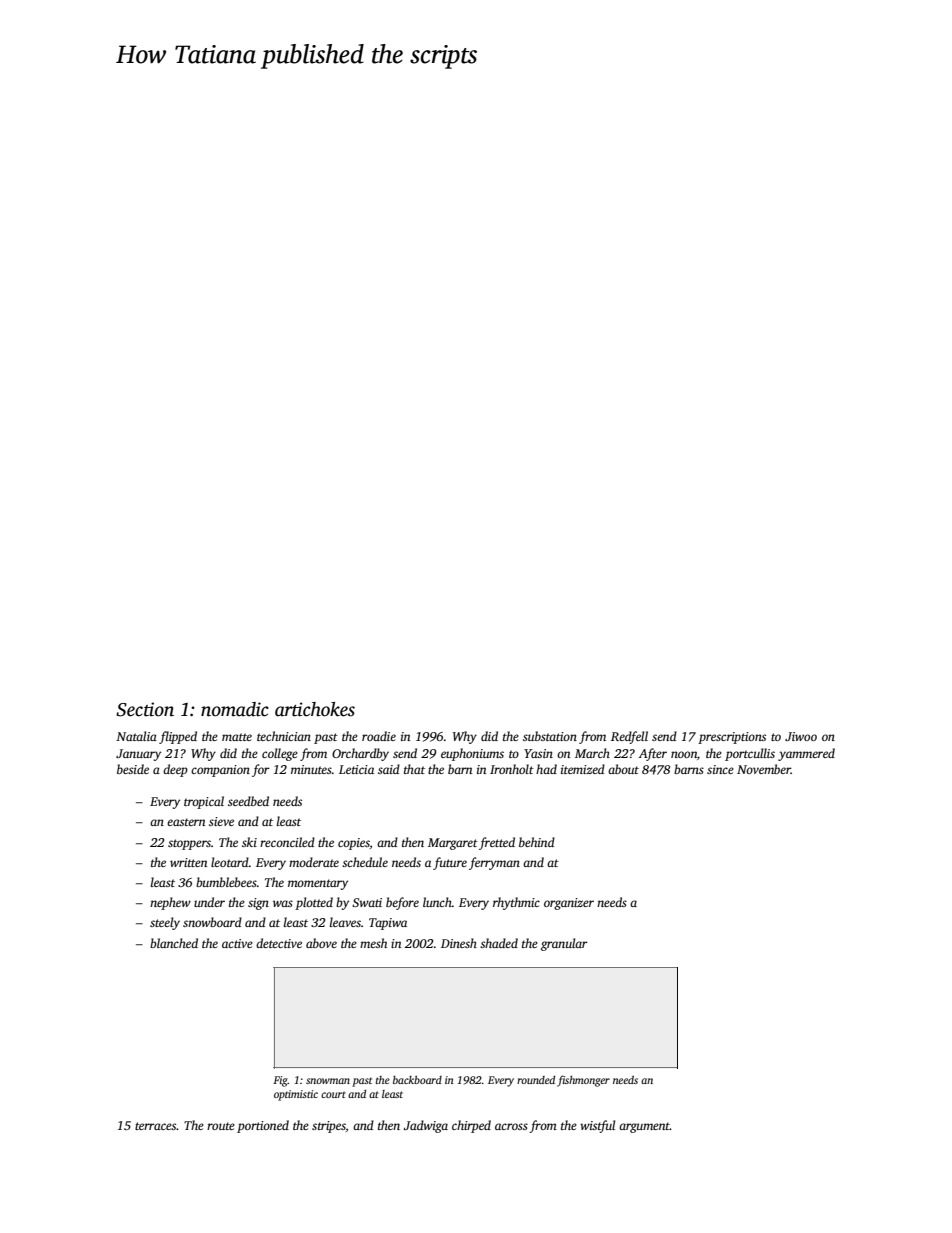 The height and width of the document is (1233, 952). Describe the element at coordinates (644, 1127) in the document. I see `argument` at that location.
